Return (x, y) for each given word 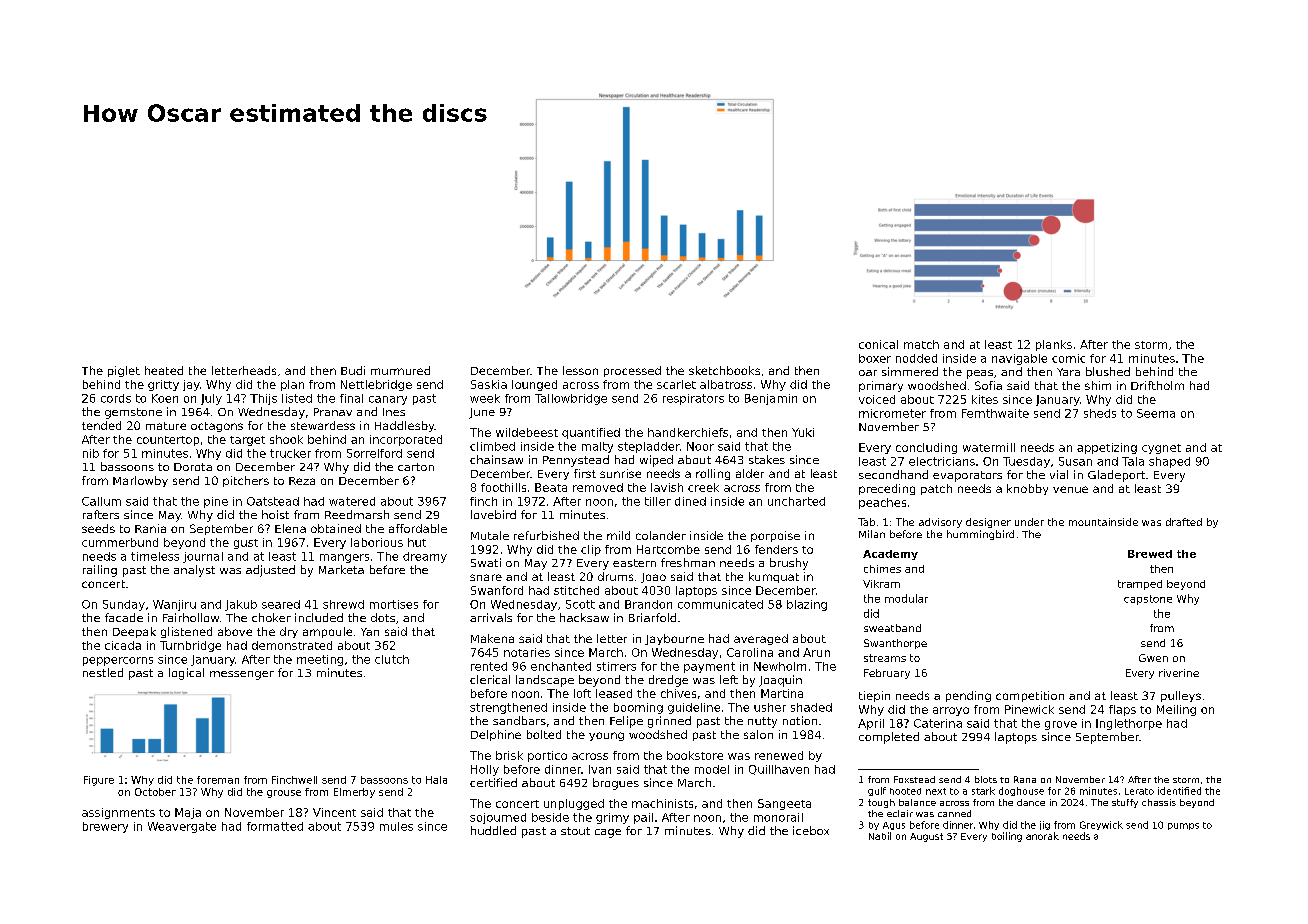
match (921, 344)
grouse (284, 794)
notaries (527, 652)
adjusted (270, 571)
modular (906, 598)
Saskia (489, 384)
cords (116, 398)
